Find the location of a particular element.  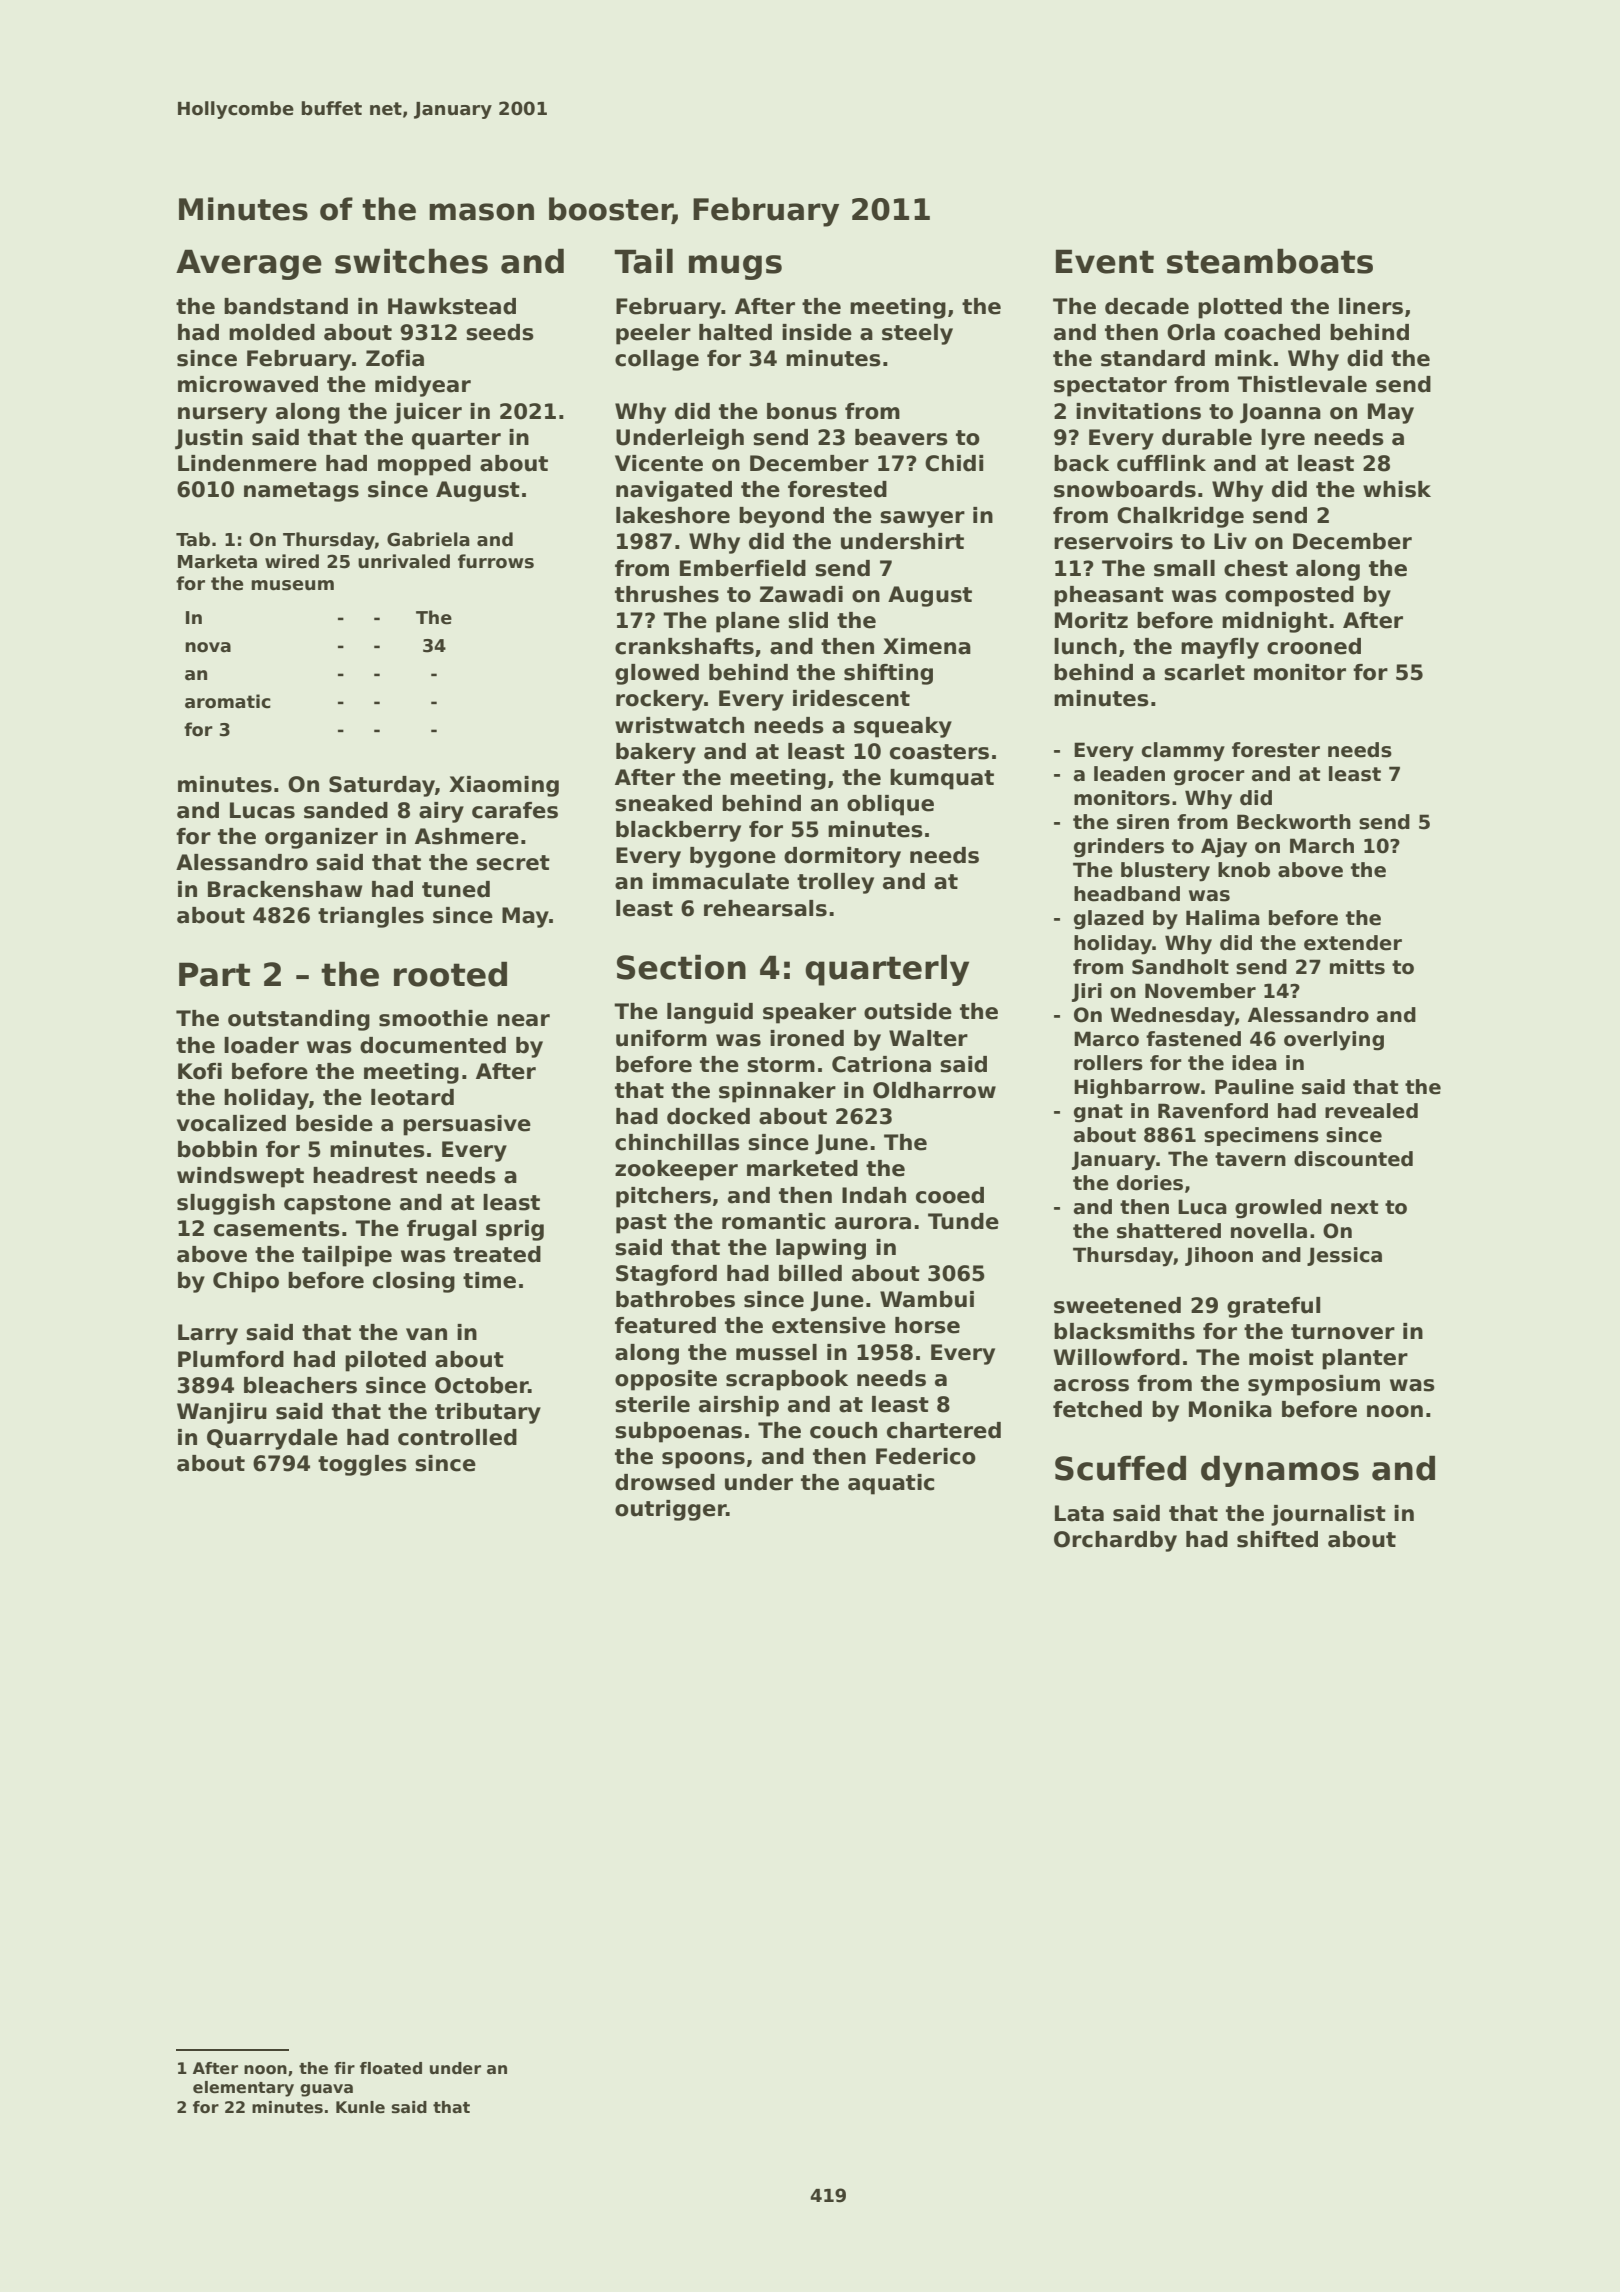

Stagford is located at coordinates (666, 1275).
